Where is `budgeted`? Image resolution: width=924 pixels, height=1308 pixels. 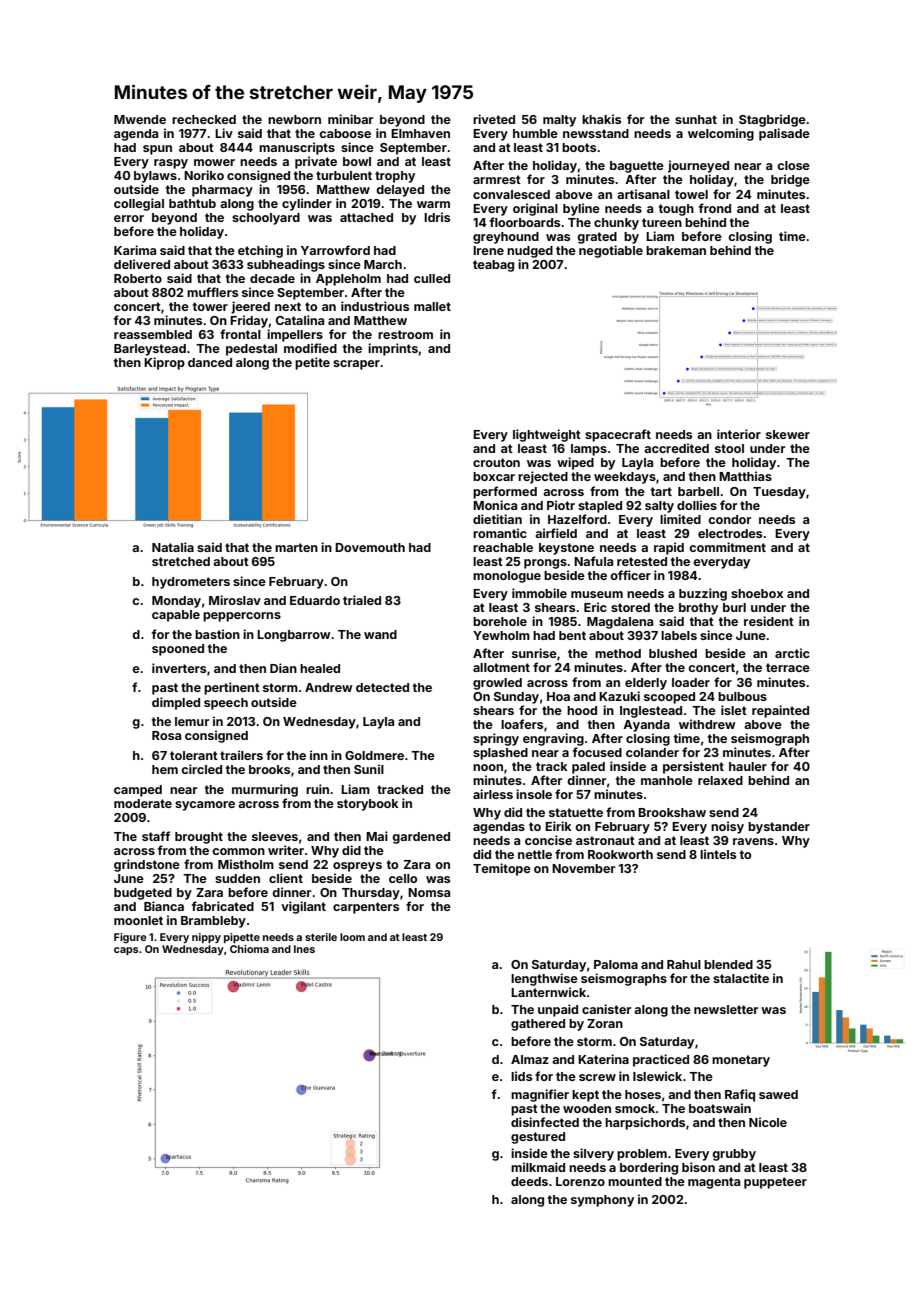 budgeted is located at coordinates (143, 894).
